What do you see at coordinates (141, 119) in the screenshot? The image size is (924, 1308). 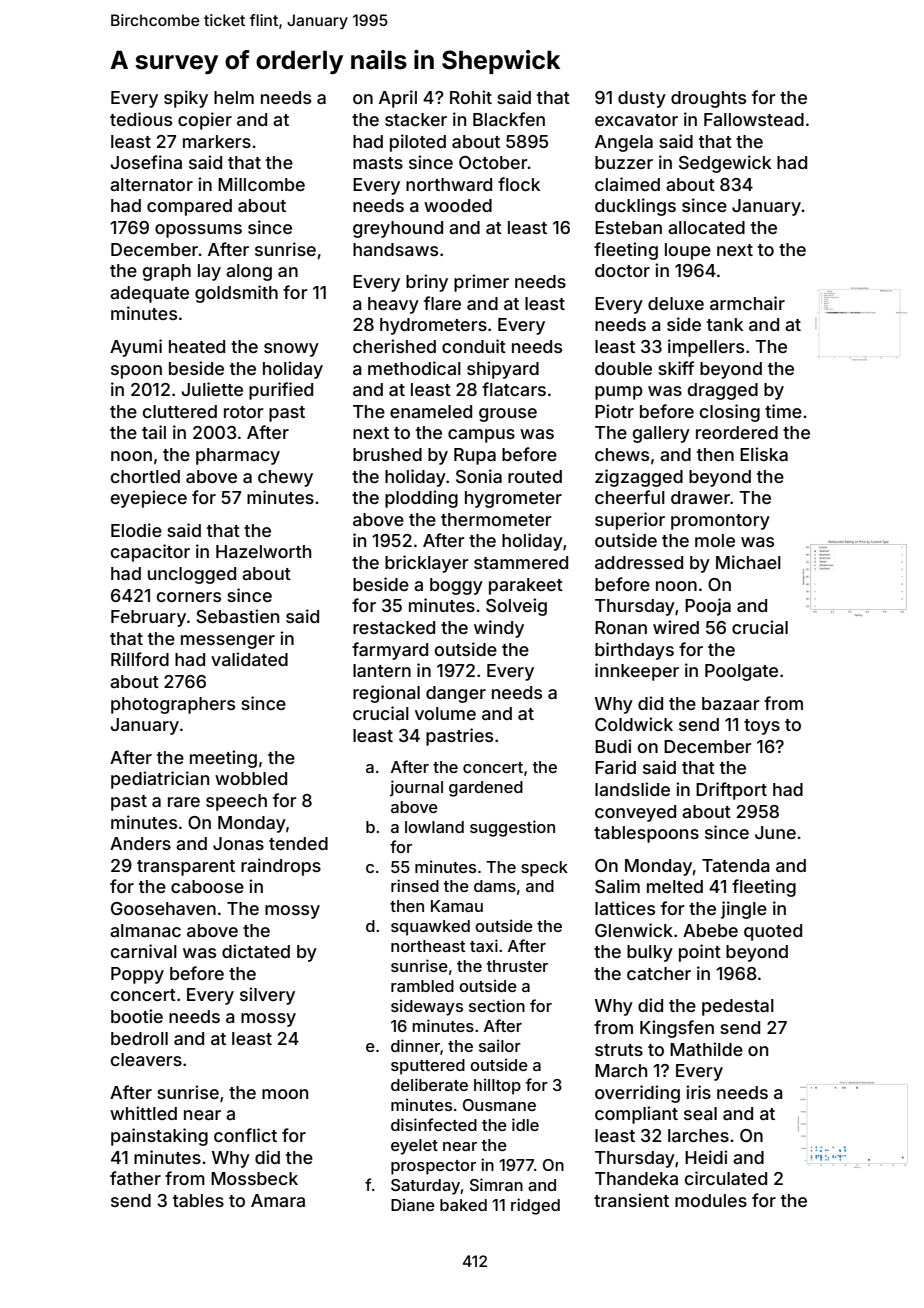 I see `tedious` at bounding box center [141, 119].
